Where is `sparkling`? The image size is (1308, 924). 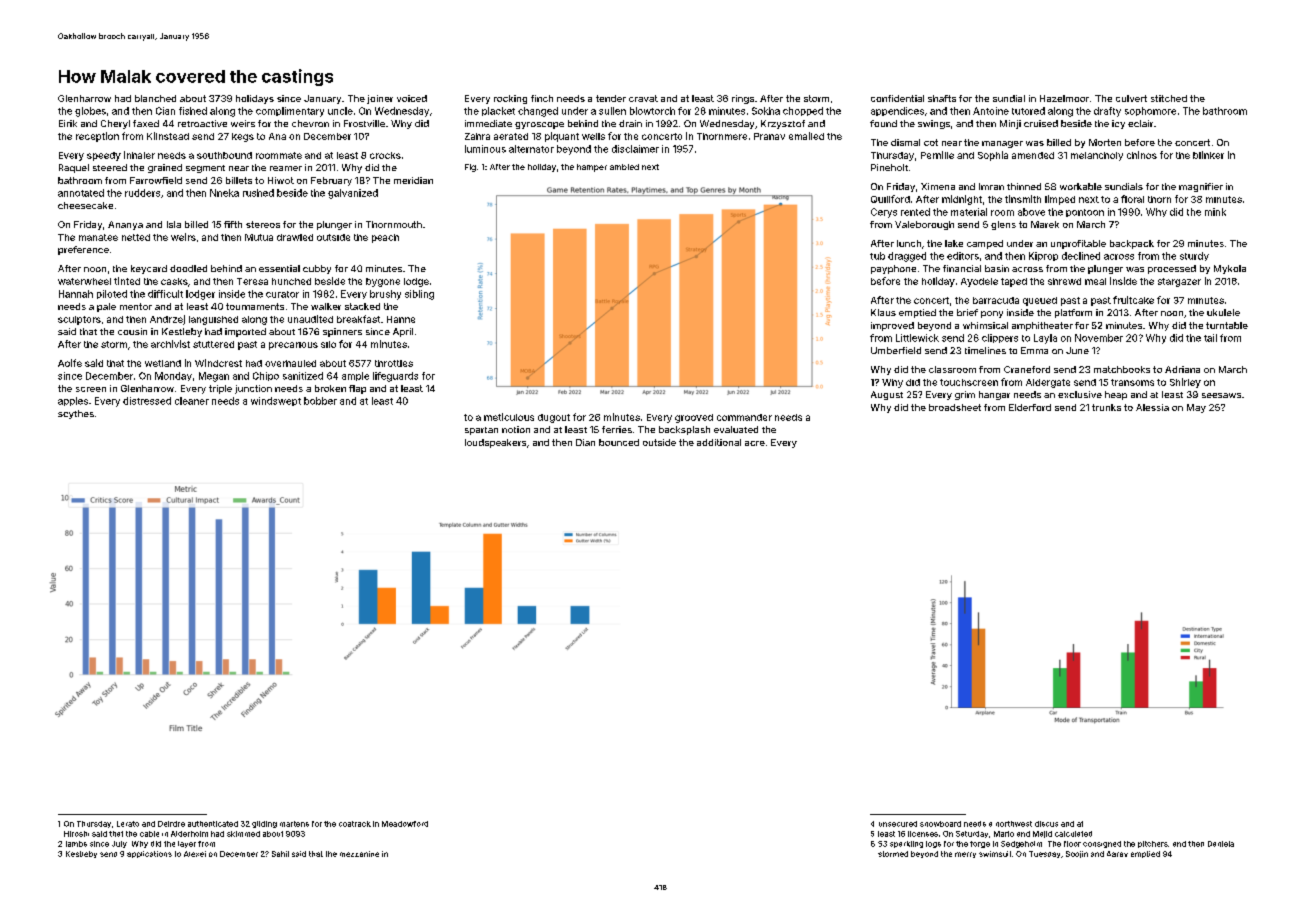
sparkling is located at coordinates (906, 844).
